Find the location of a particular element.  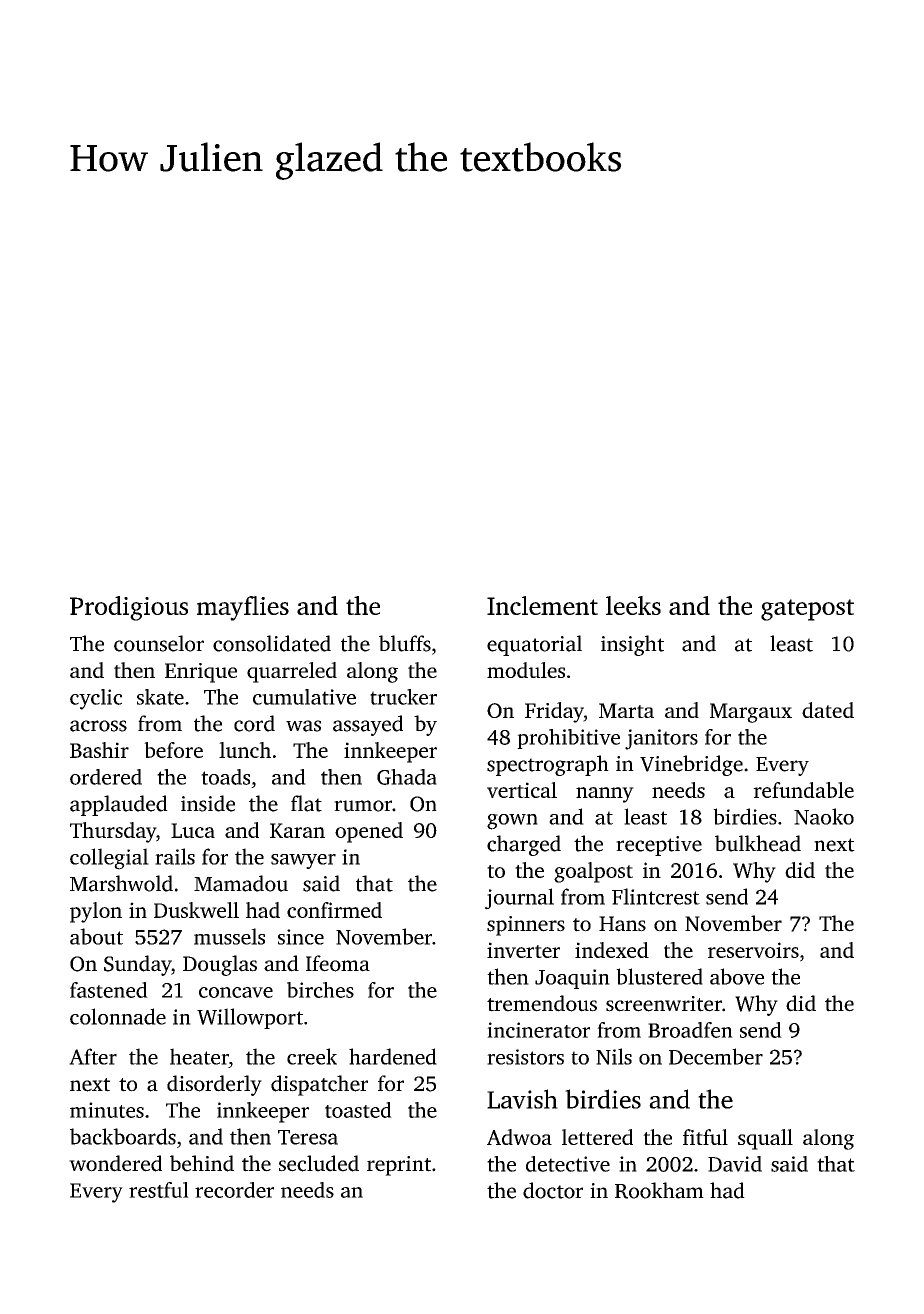

Thursday is located at coordinates (113, 832).
